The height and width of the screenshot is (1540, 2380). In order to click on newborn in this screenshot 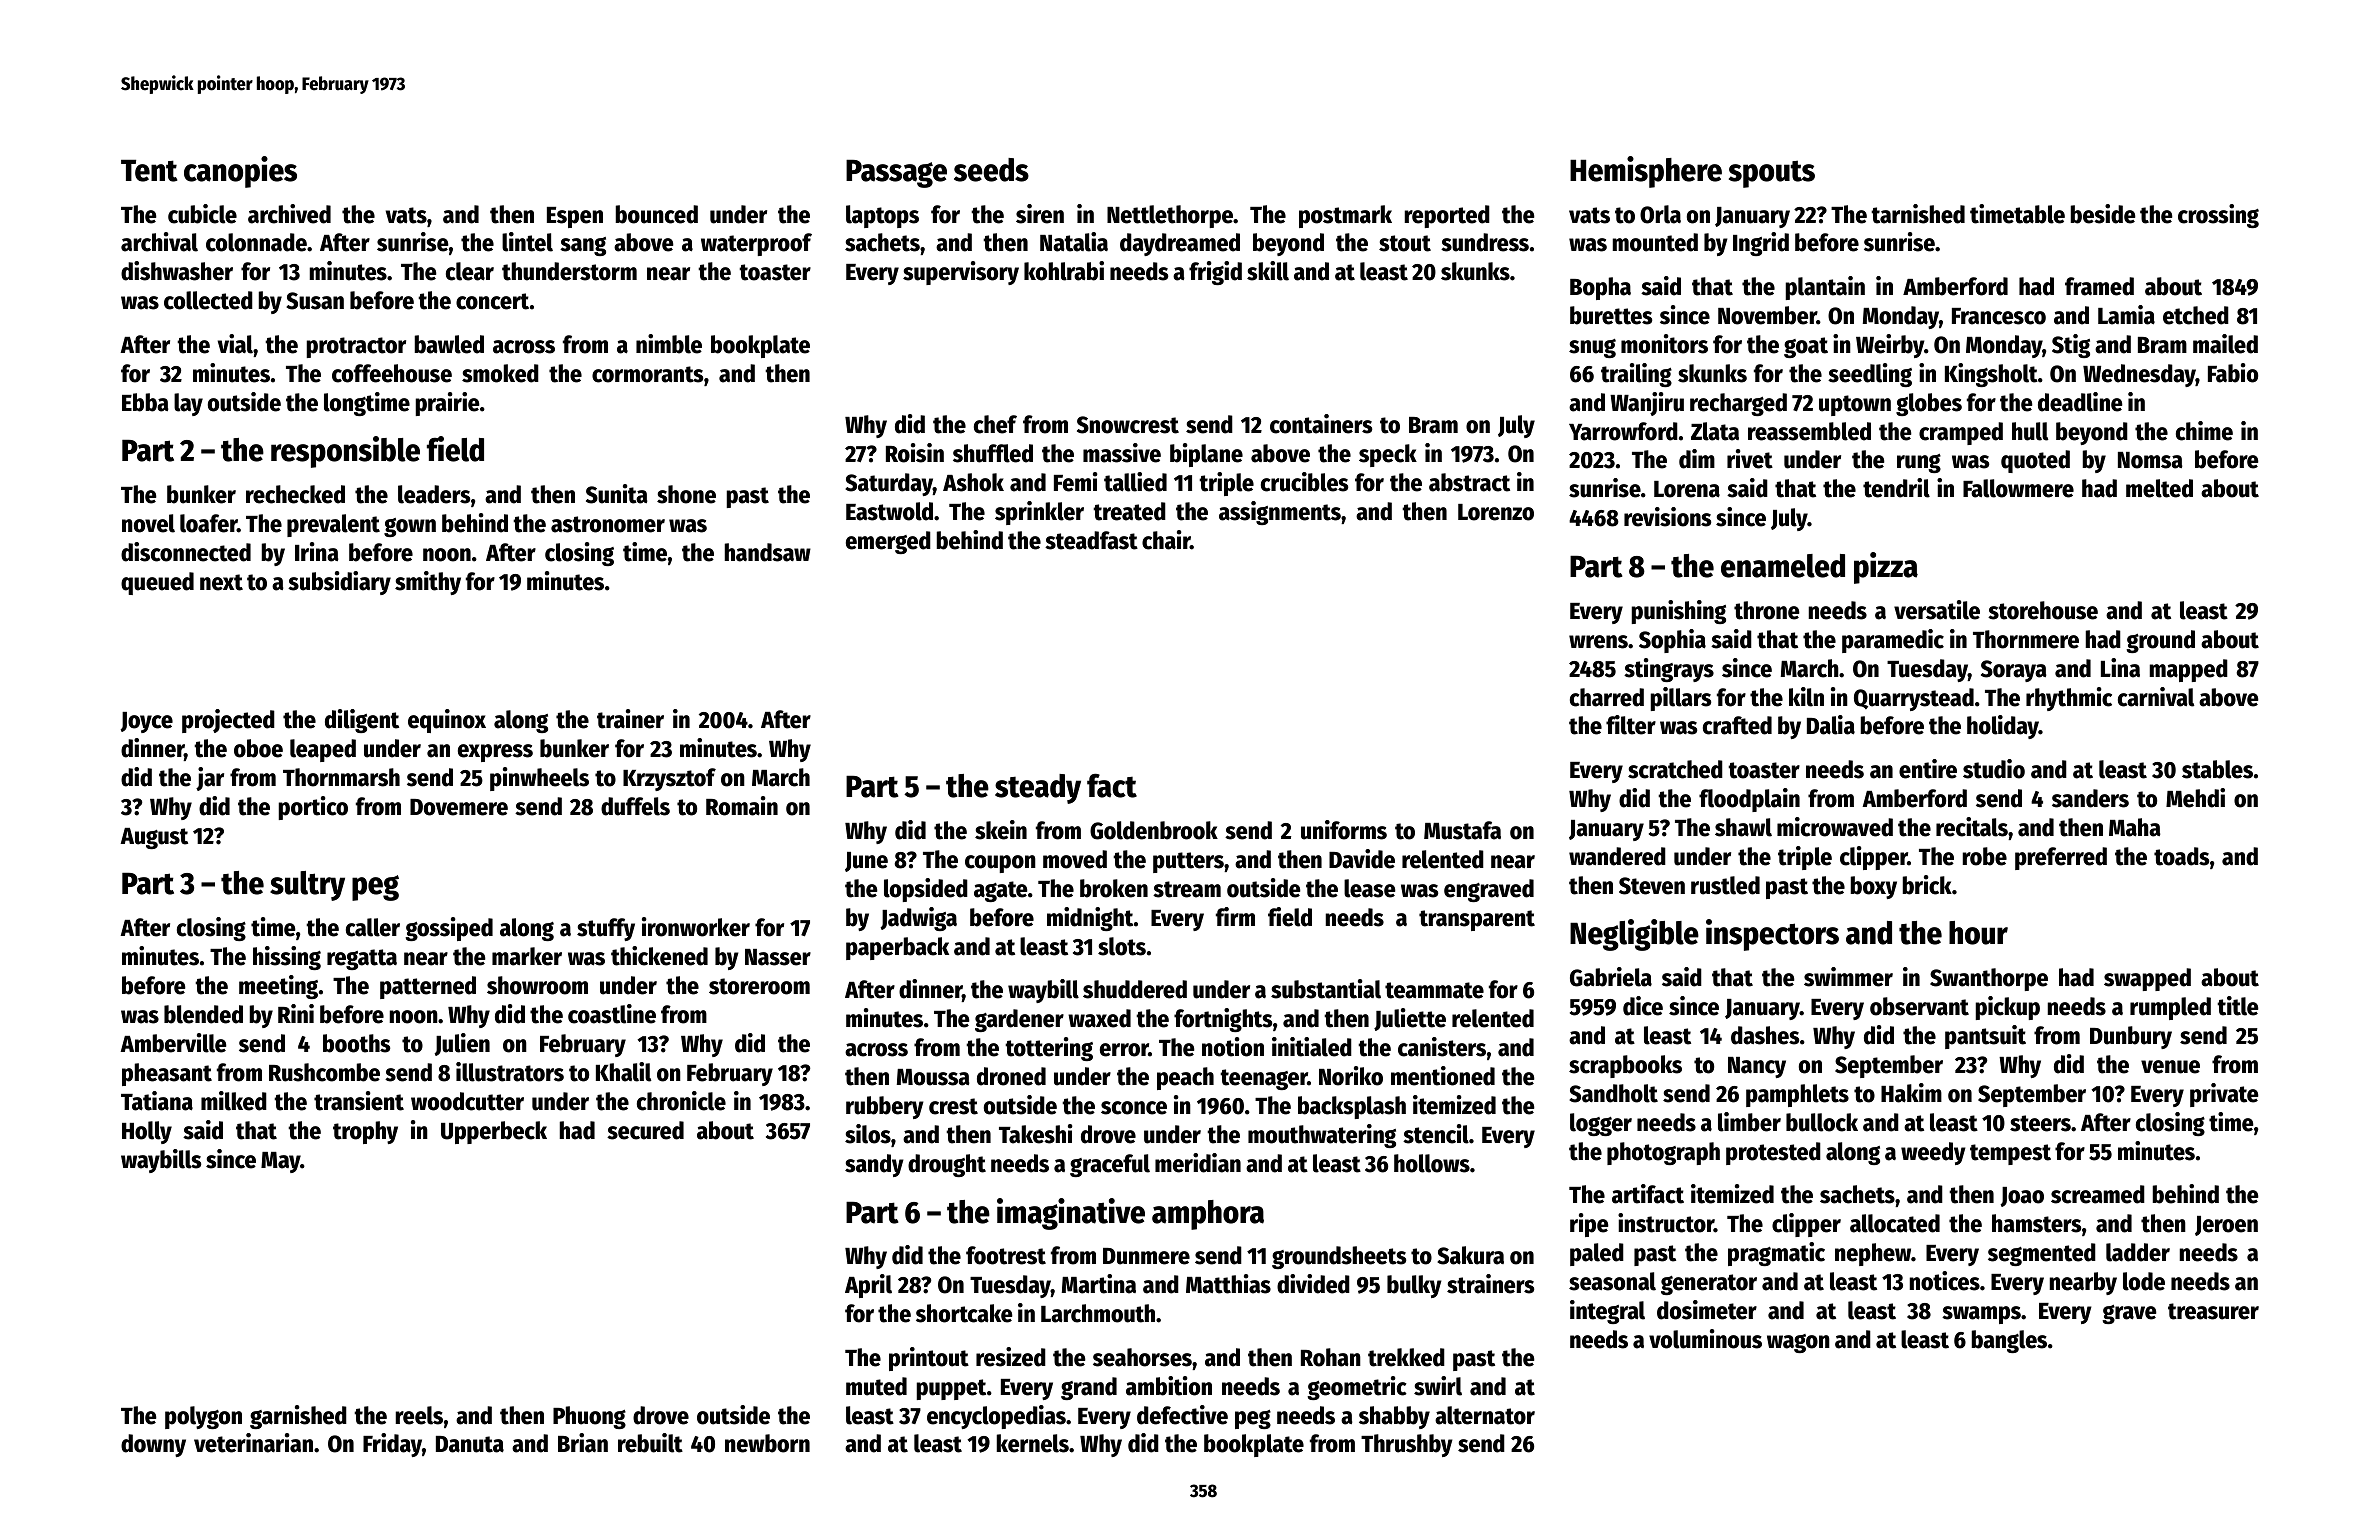, I will do `click(767, 1443)`.
